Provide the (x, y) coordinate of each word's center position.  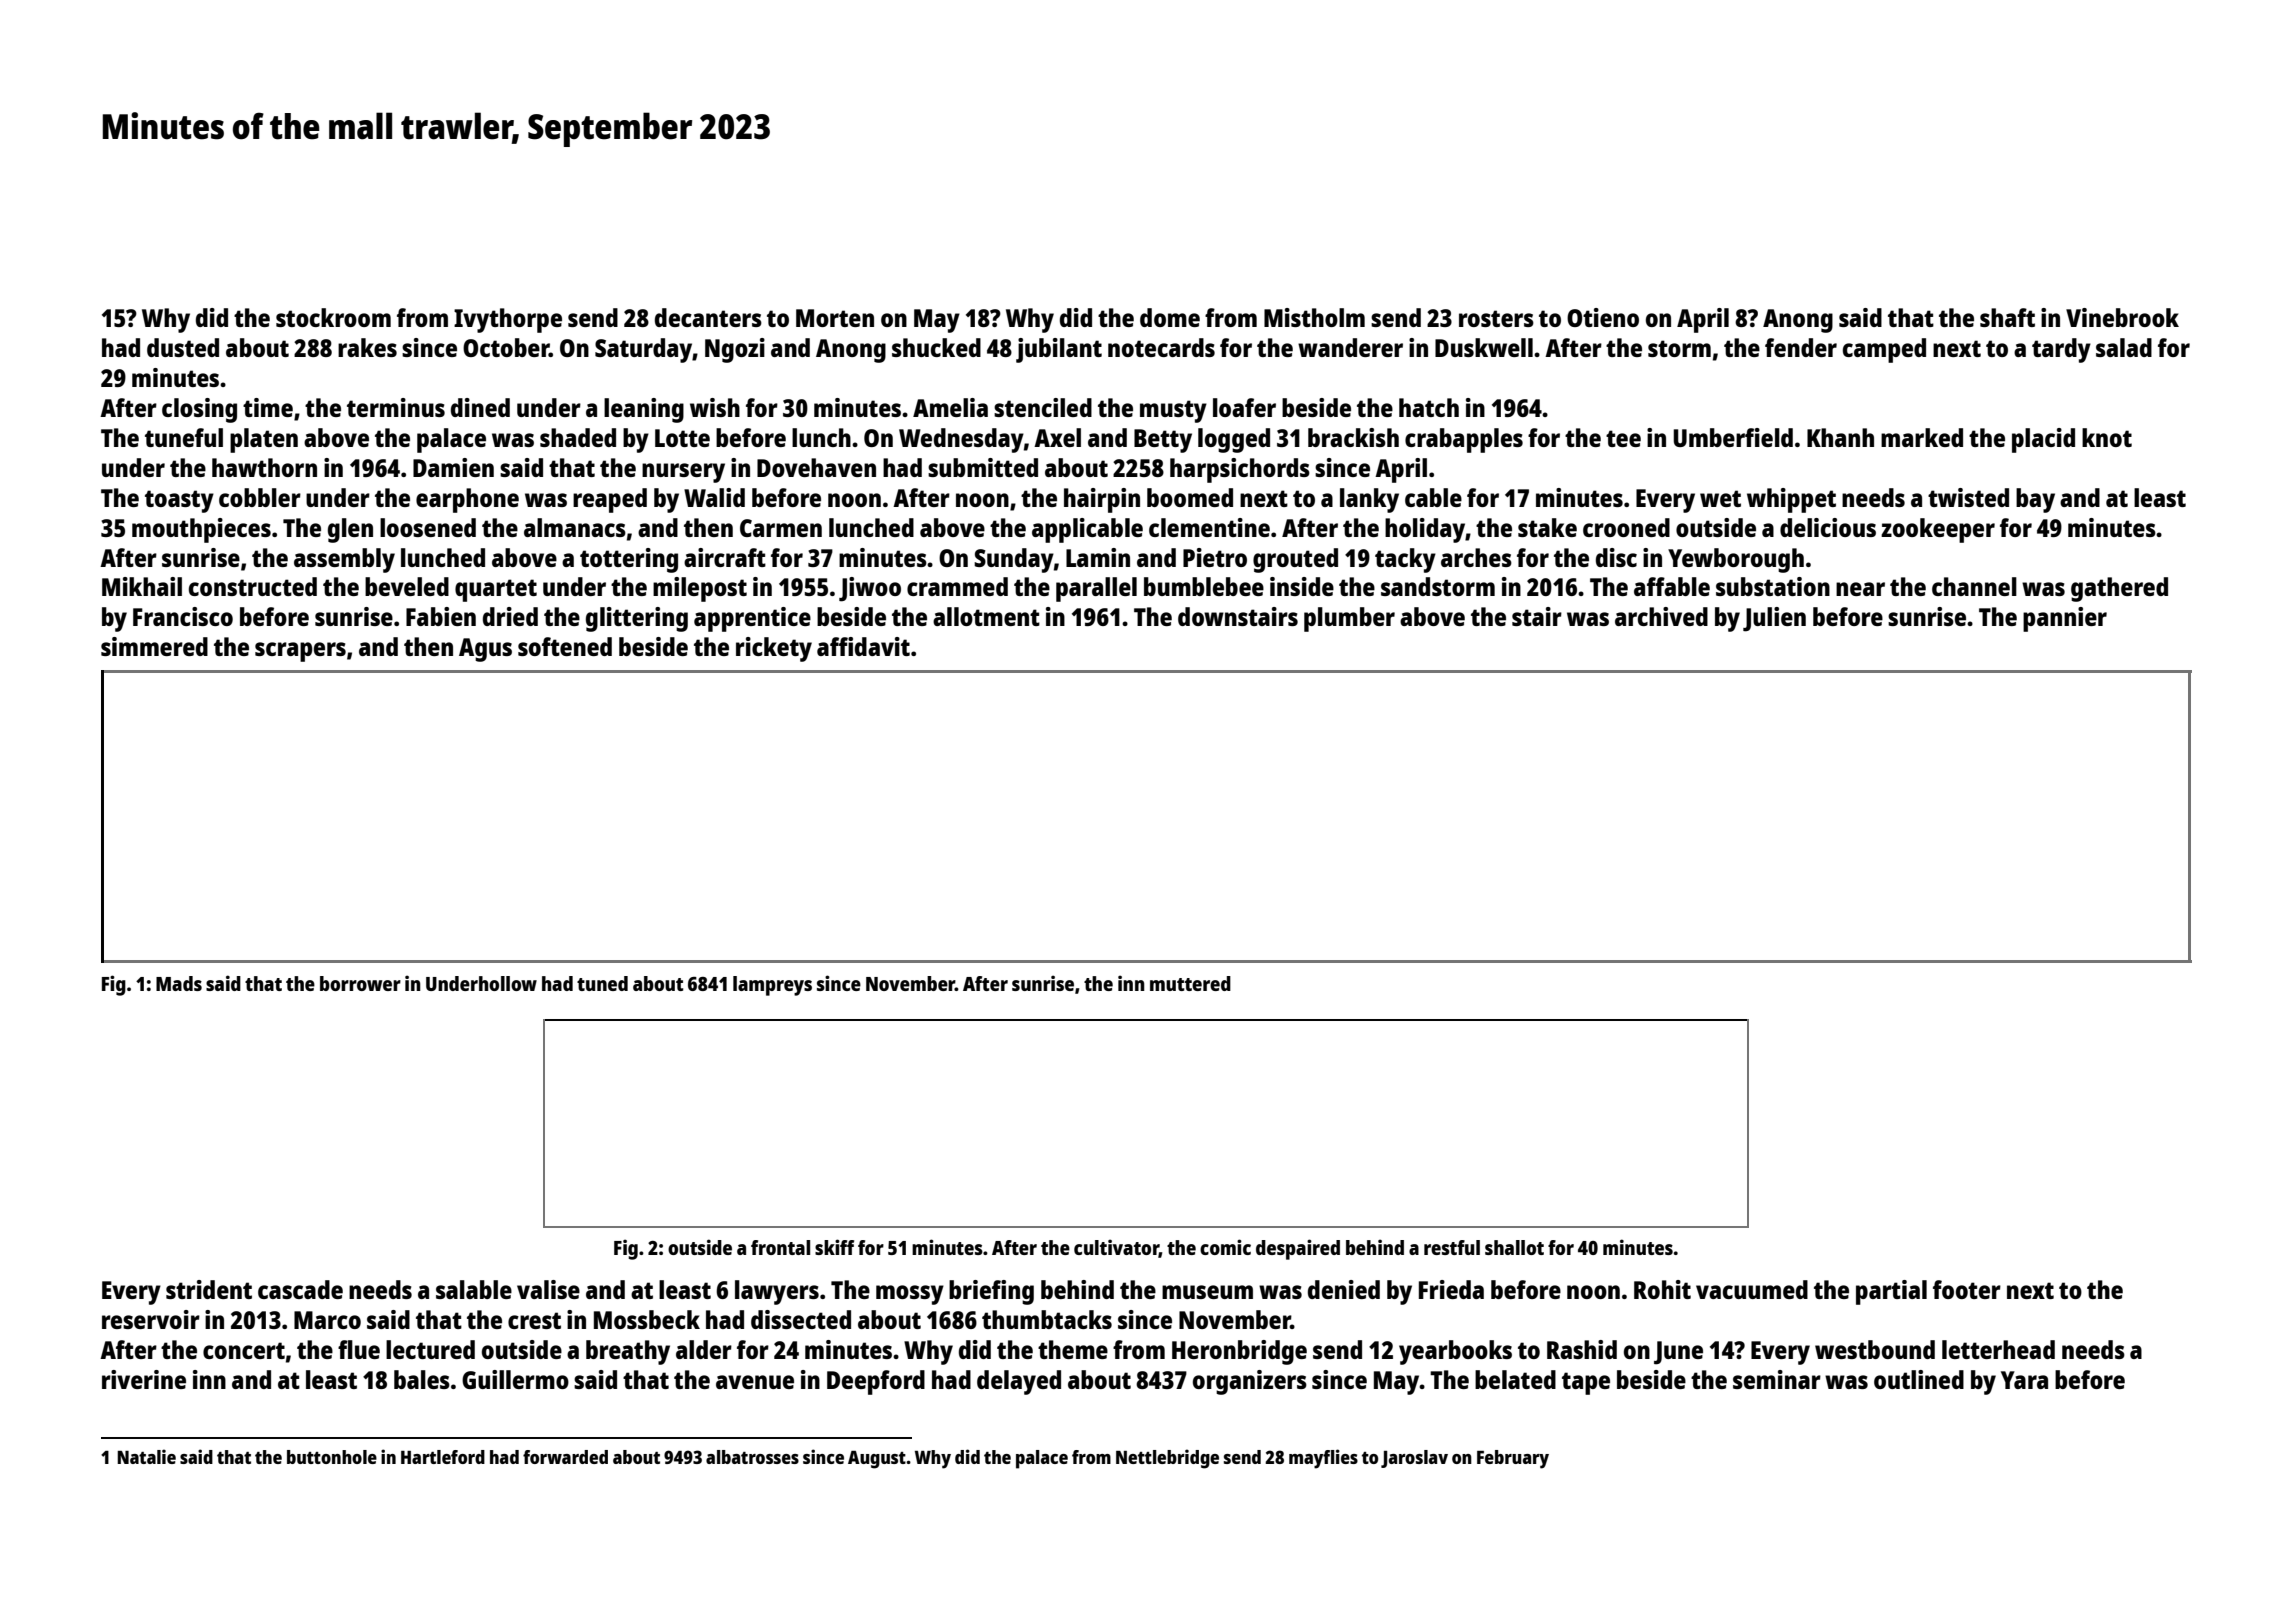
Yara (2024, 1380)
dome (1170, 317)
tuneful (184, 437)
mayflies (1323, 1459)
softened (565, 646)
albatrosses (752, 1457)
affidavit (863, 646)
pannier (2065, 619)
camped (1884, 350)
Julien (1774, 619)
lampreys (772, 986)
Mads (179, 983)
